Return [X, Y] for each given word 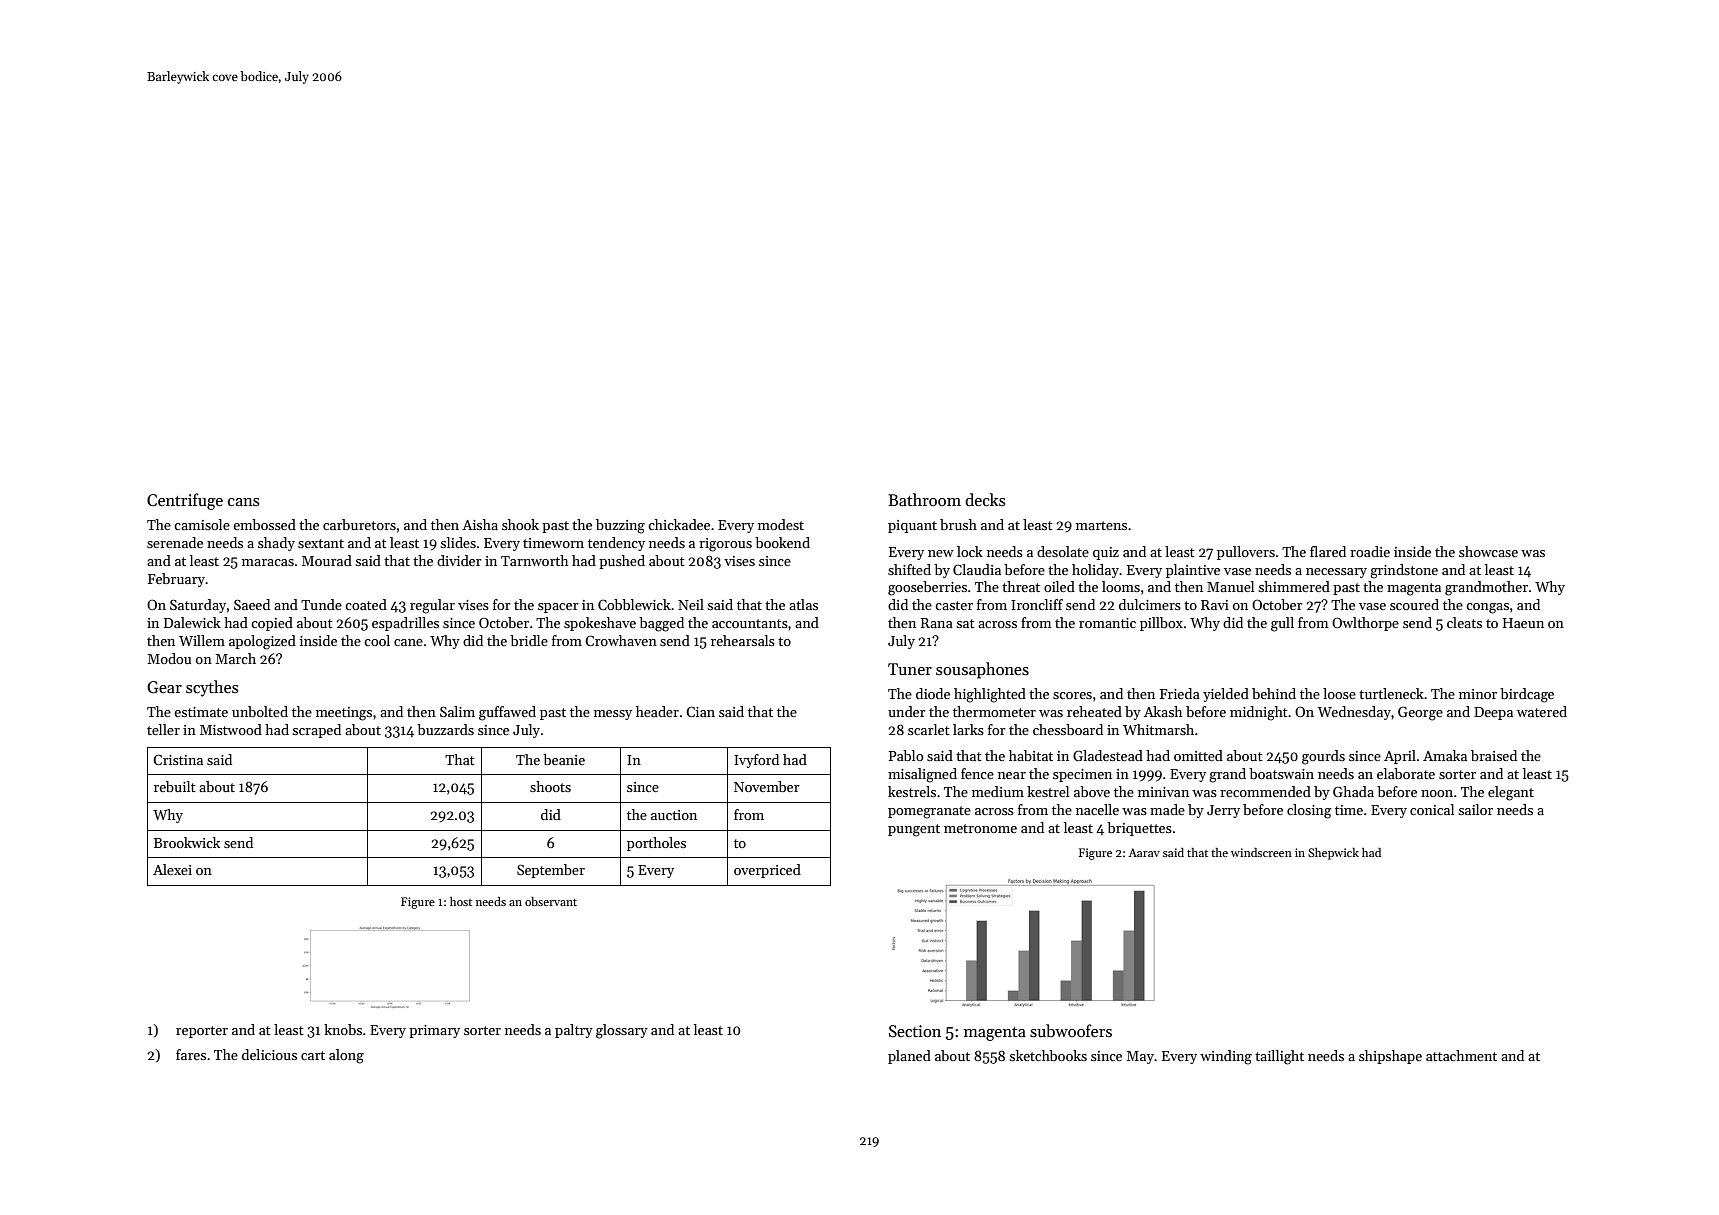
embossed [264, 524]
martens [1101, 525]
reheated [1094, 711]
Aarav [1144, 852]
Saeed [252, 604]
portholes [656, 844]
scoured [1414, 604]
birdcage [1527, 695]
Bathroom [924, 499]
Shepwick [1333, 854]
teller [163, 729]
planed [909, 1057]
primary [434, 1031]
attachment [1461, 1055]
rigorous [725, 545]
